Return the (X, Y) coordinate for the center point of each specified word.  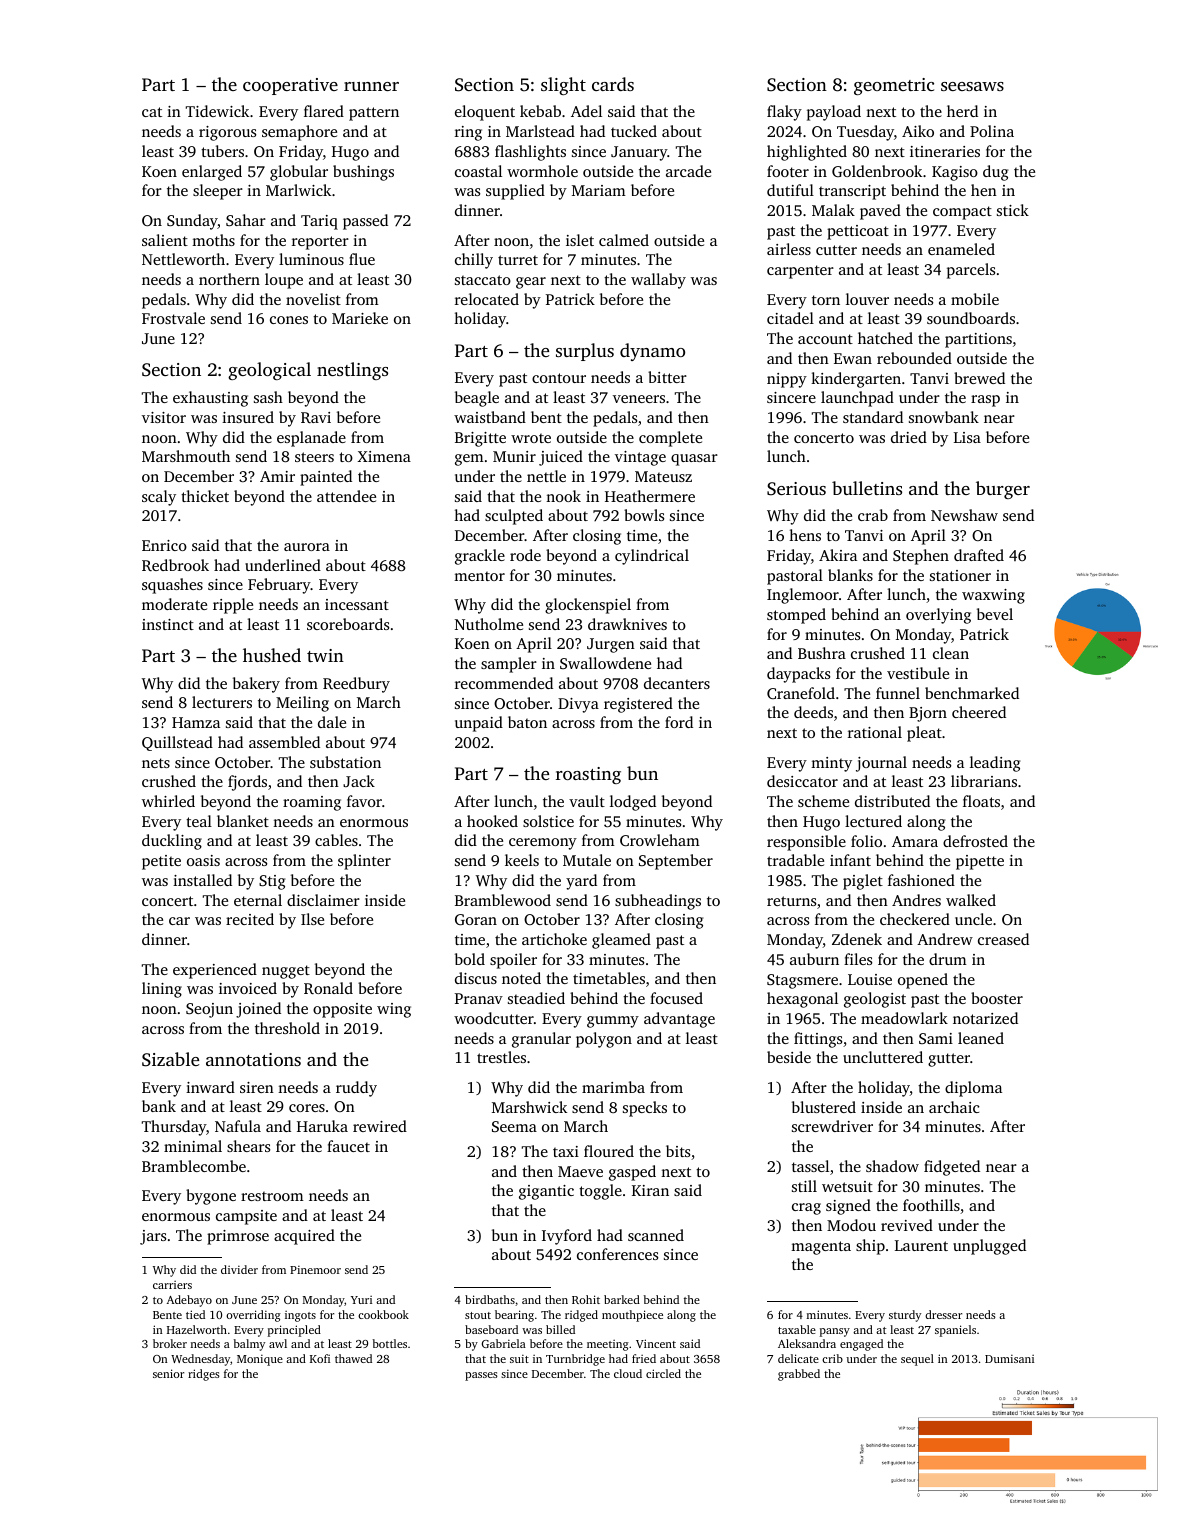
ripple (233, 606)
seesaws (972, 86)
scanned (656, 1235)
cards (613, 84)
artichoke (554, 939)
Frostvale (173, 318)
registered (638, 705)
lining (162, 990)
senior (168, 1373)
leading (995, 764)
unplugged (989, 1247)
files (858, 959)
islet (580, 240)
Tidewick (217, 111)
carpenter (800, 272)
